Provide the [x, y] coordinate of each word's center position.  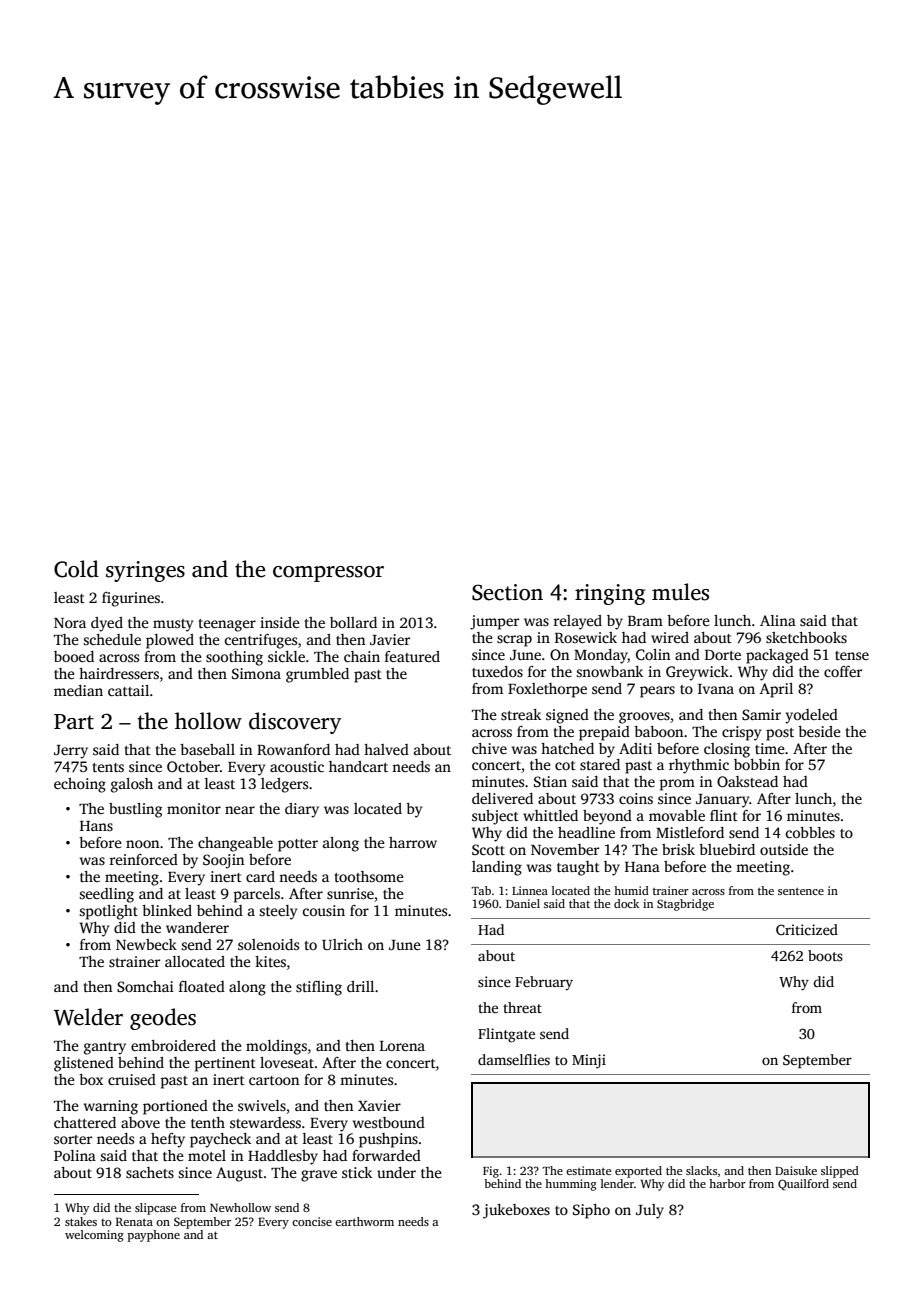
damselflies [514, 1059]
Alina [778, 620]
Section [507, 592]
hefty [168, 1140]
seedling [106, 895]
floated [202, 986]
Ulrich [342, 944]
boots [825, 955]
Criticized [807, 929]
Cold [76, 569]
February [544, 983]
